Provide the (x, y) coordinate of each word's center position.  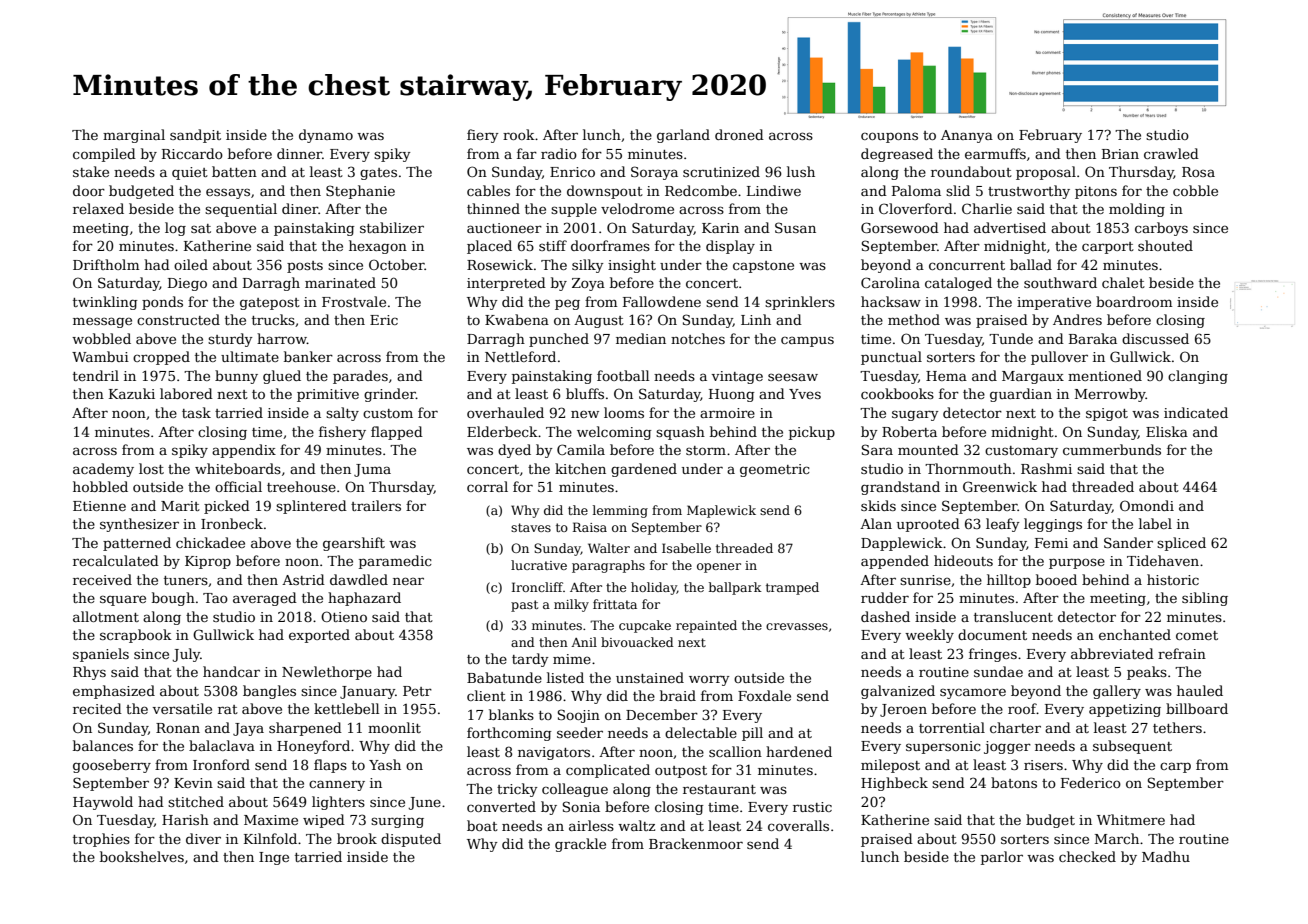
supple (574, 210)
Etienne (99, 506)
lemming (620, 511)
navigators (554, 753)
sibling (1205, 599)
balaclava (222, 745)
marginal (134, 136)
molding (1137, 210)
